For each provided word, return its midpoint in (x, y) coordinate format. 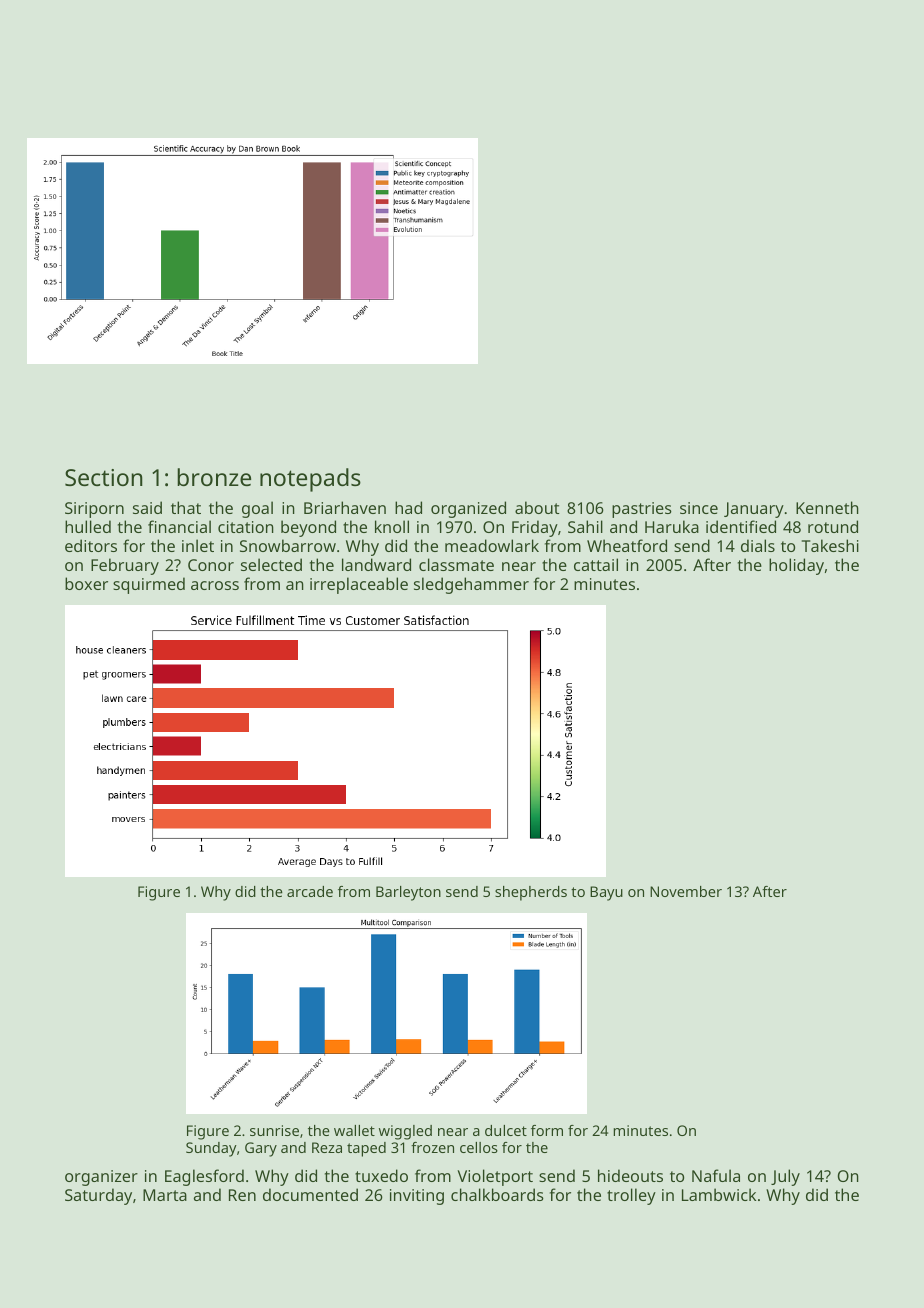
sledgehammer (471, 585)
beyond (308, 528)
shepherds (531, 893)
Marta (165, 1195)
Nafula (716, 1175)
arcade (310, 891)
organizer (101, 1178)
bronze (214, 477)
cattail (596, 564)
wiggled (405, 1132)
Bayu (606, 893)
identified (741, 526)
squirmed (149, 585)
